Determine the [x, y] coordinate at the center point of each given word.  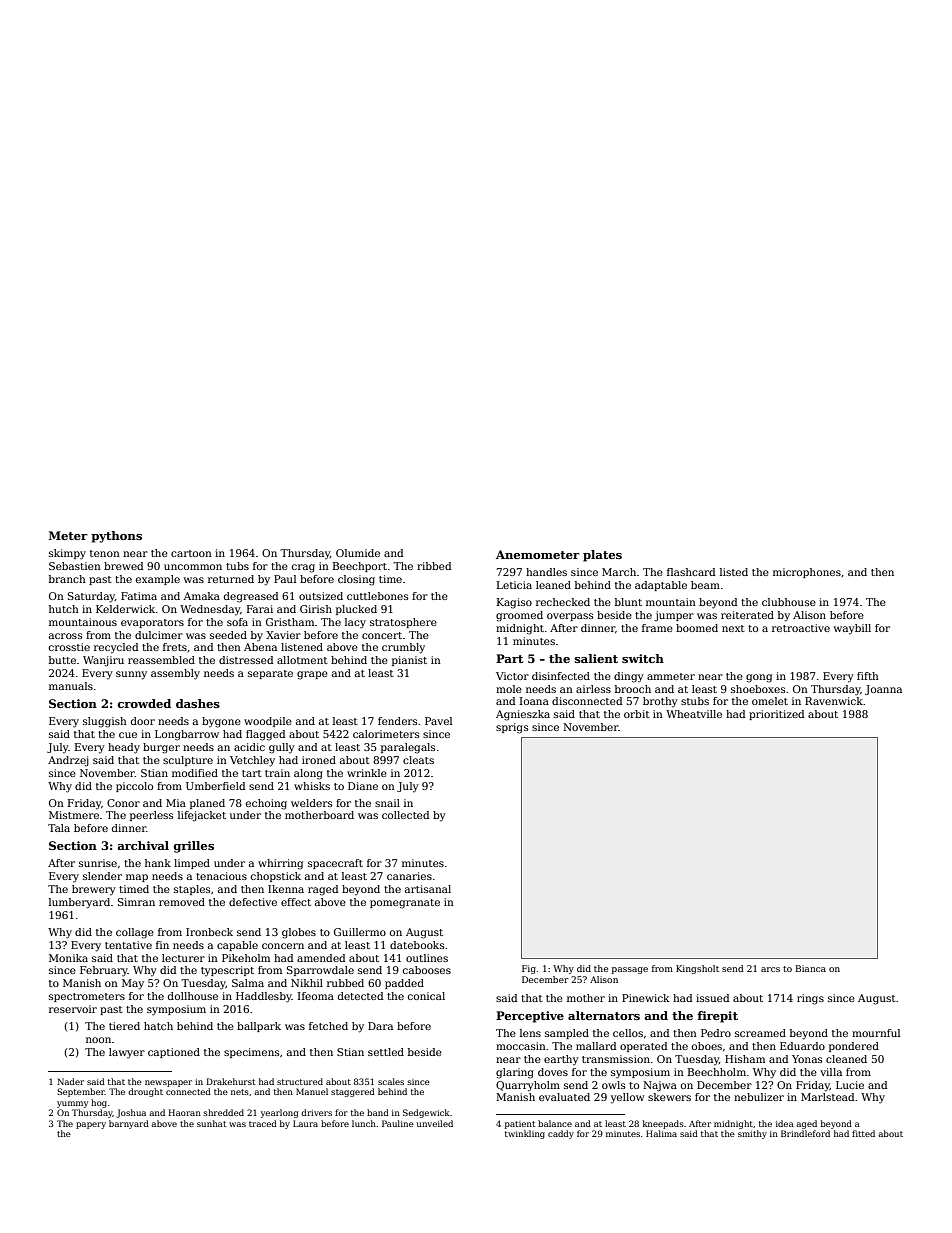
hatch [158, 1026]
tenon [105, 553]
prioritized [776, 715]
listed [734, 572]
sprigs [512, 728]
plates [602, 556]
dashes [198, 703]
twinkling [525, 1134]
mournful [876, 1033]
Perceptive [530, 1017]
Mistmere [74, 815]
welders [311, 803]
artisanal [428, 889]
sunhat [212, 1123]
